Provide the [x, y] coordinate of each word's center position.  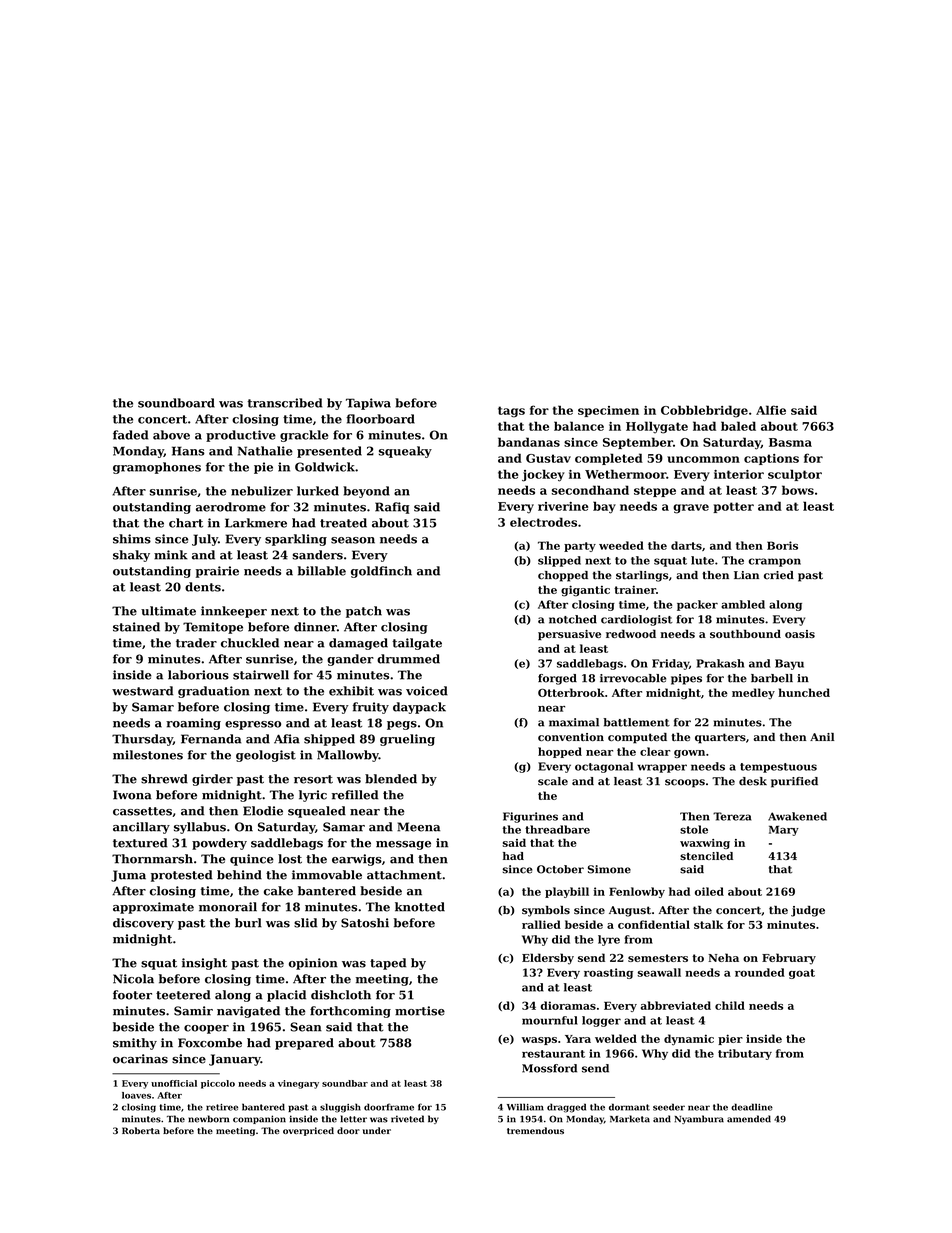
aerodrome [231, 507]
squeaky [405, 452]
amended [749, 1119]
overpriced [308, 1131]
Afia [287, 739]
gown [689, 754]
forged [557, 679]
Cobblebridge [704, 411]
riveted [407, 1119]
